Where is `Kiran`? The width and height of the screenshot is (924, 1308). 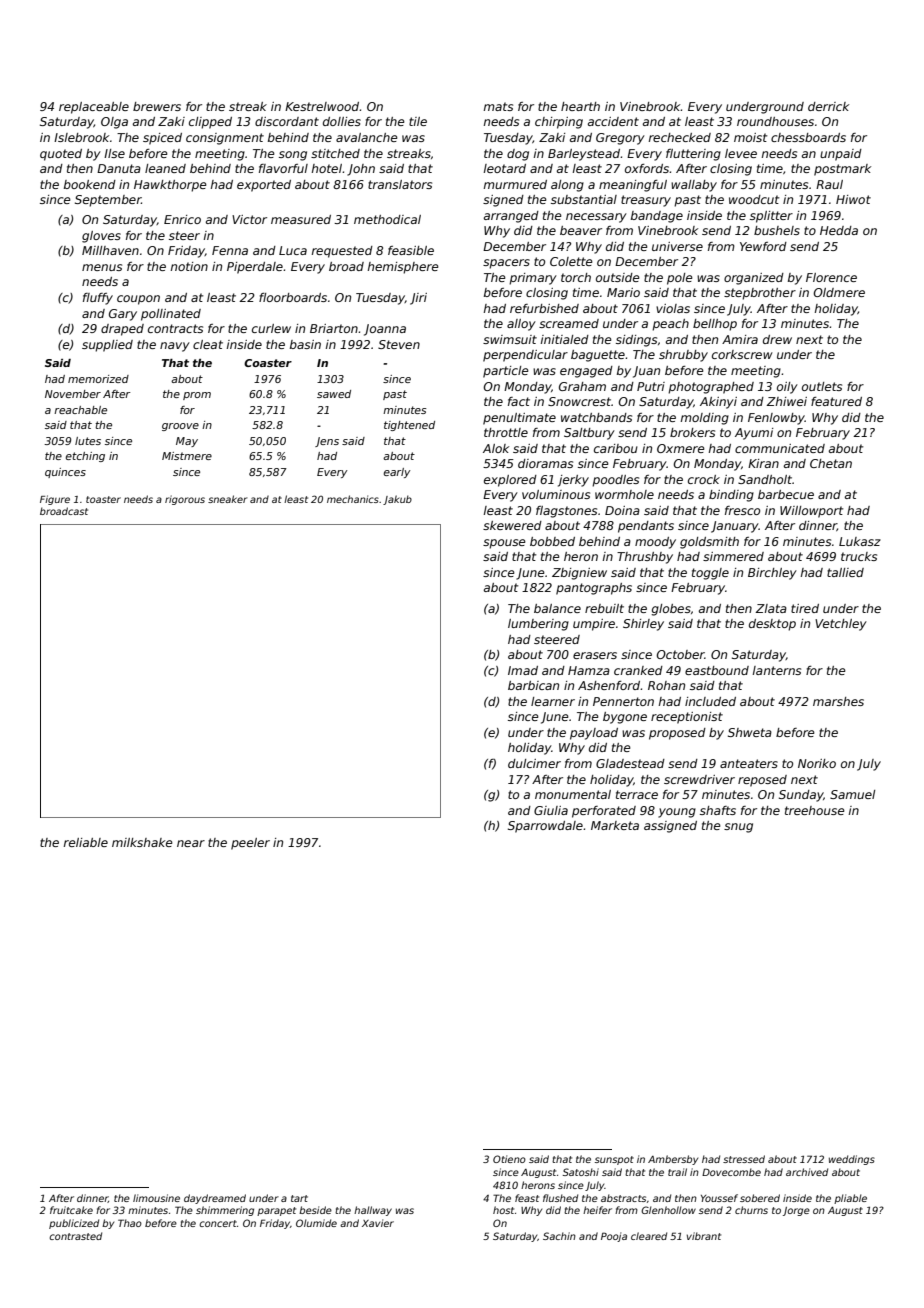
Kiran is located at coordinates (763, 463).
